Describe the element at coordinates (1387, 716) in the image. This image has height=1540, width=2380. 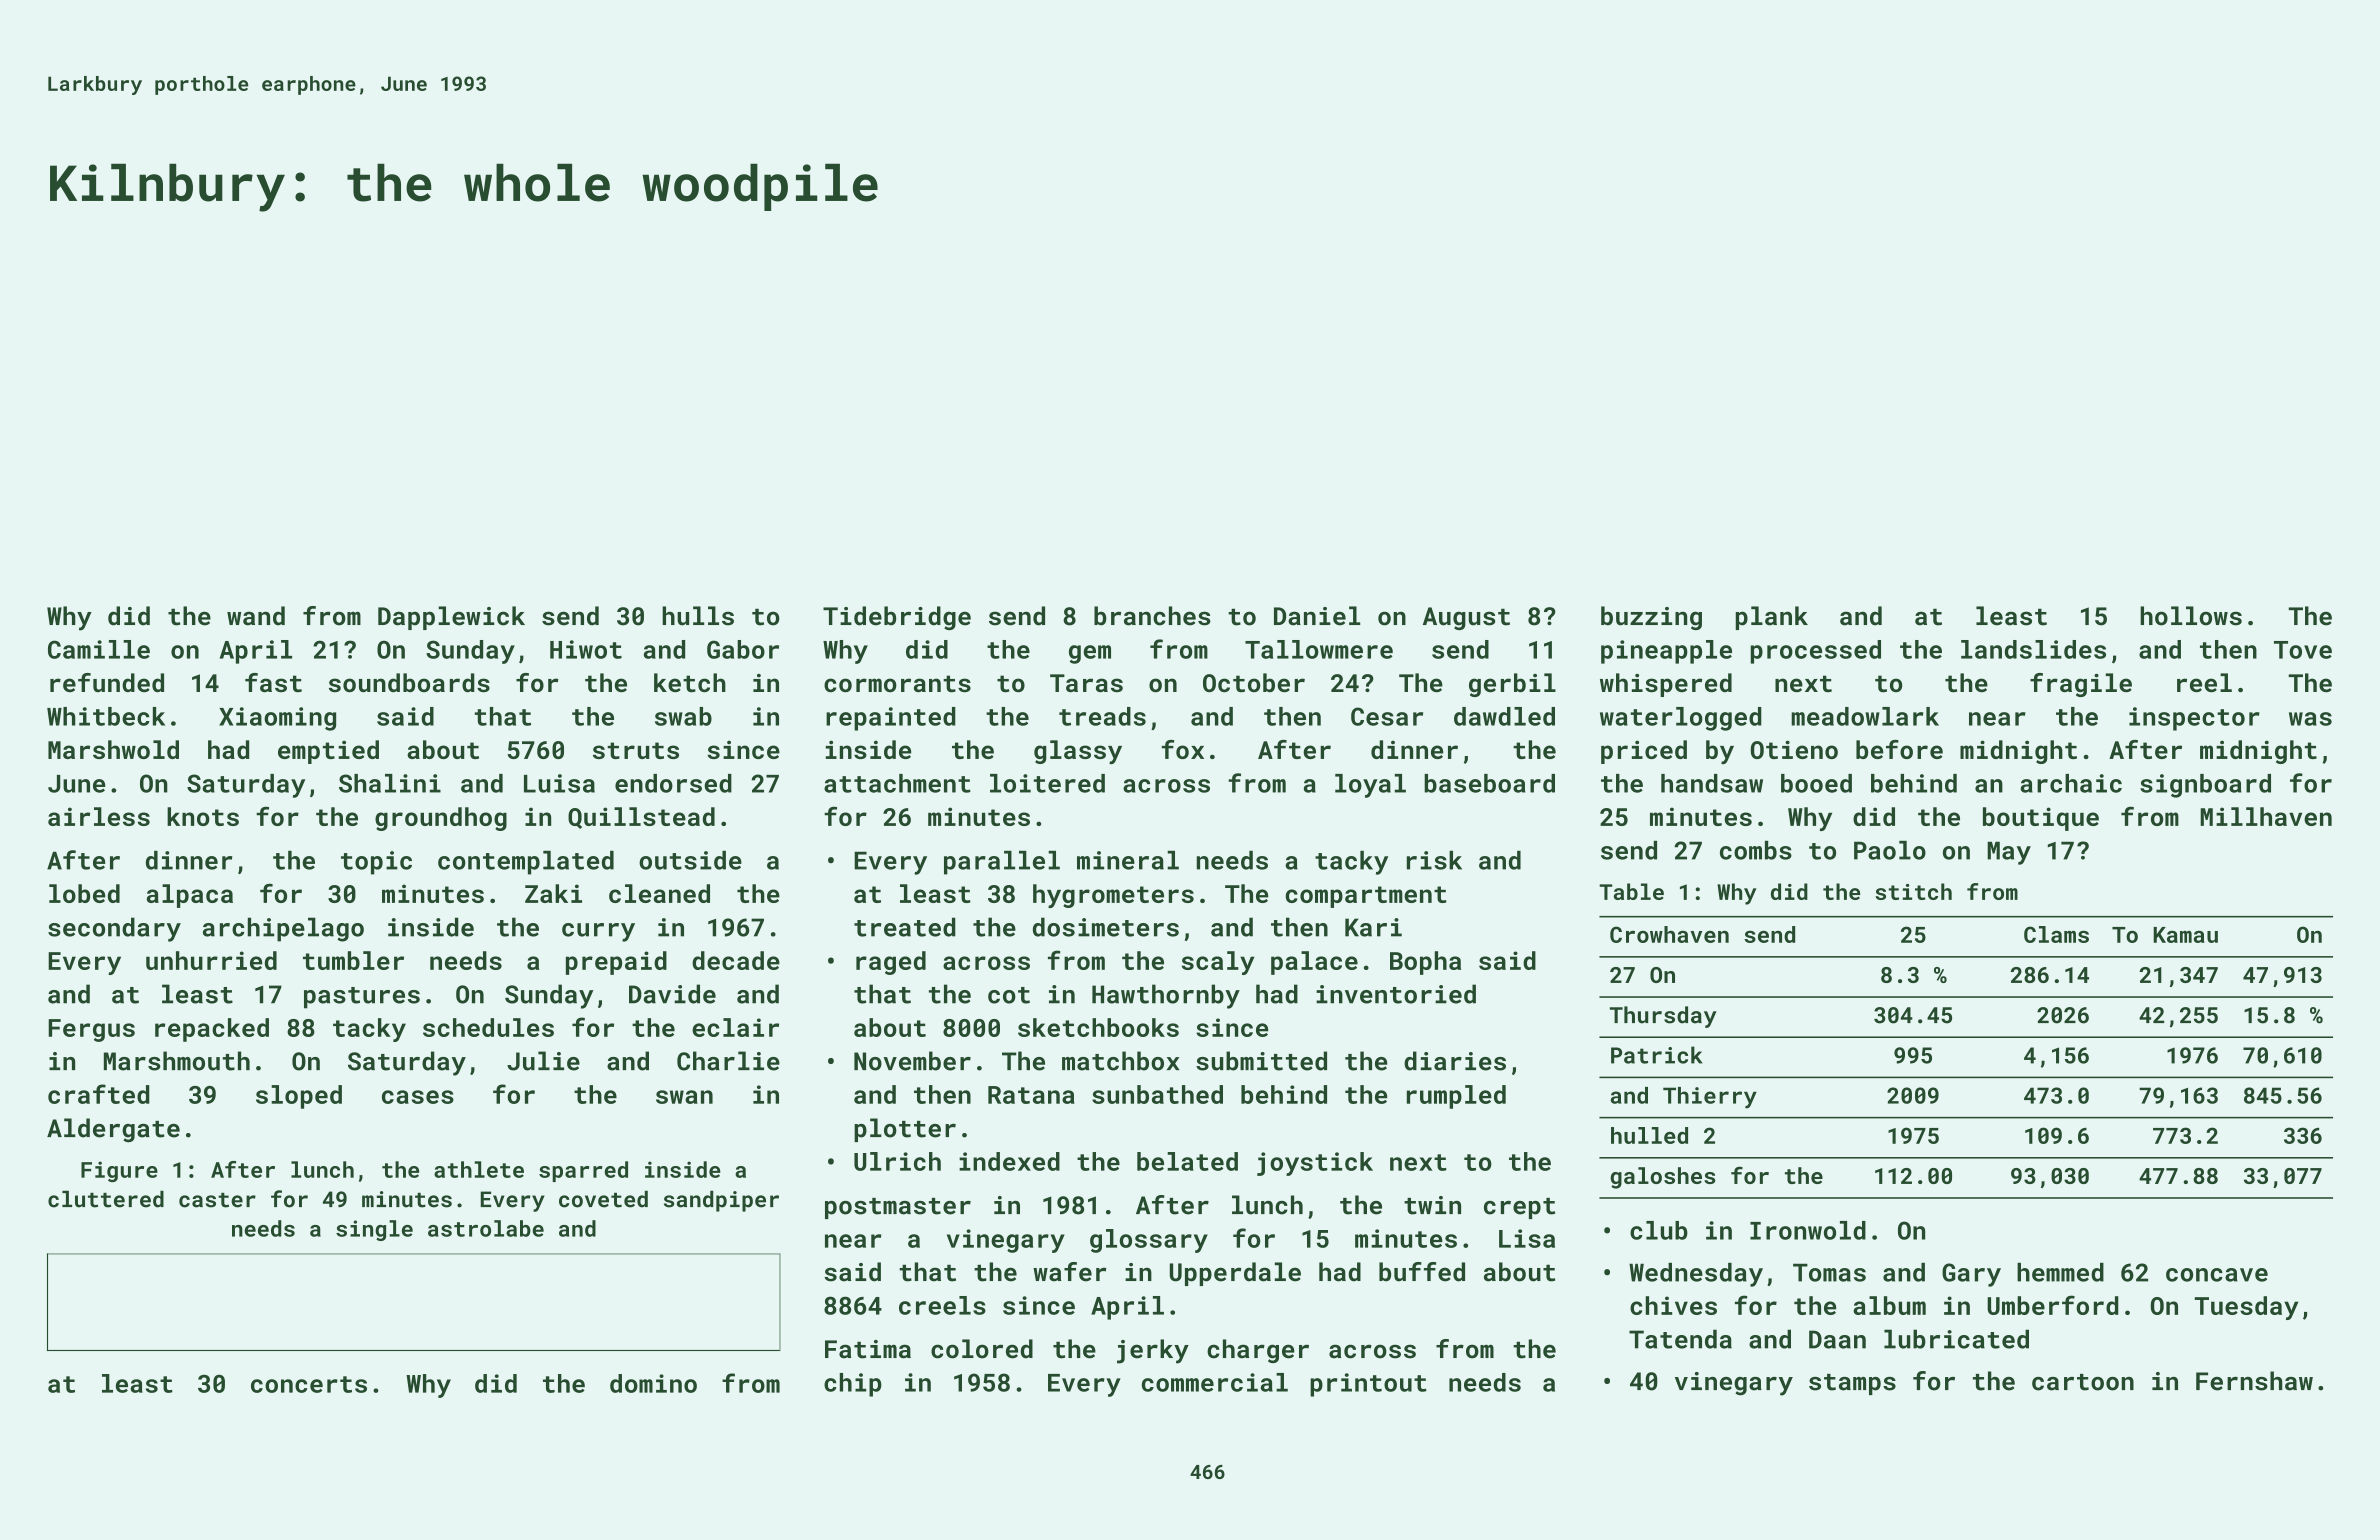
I see `Cesar` at that location.
